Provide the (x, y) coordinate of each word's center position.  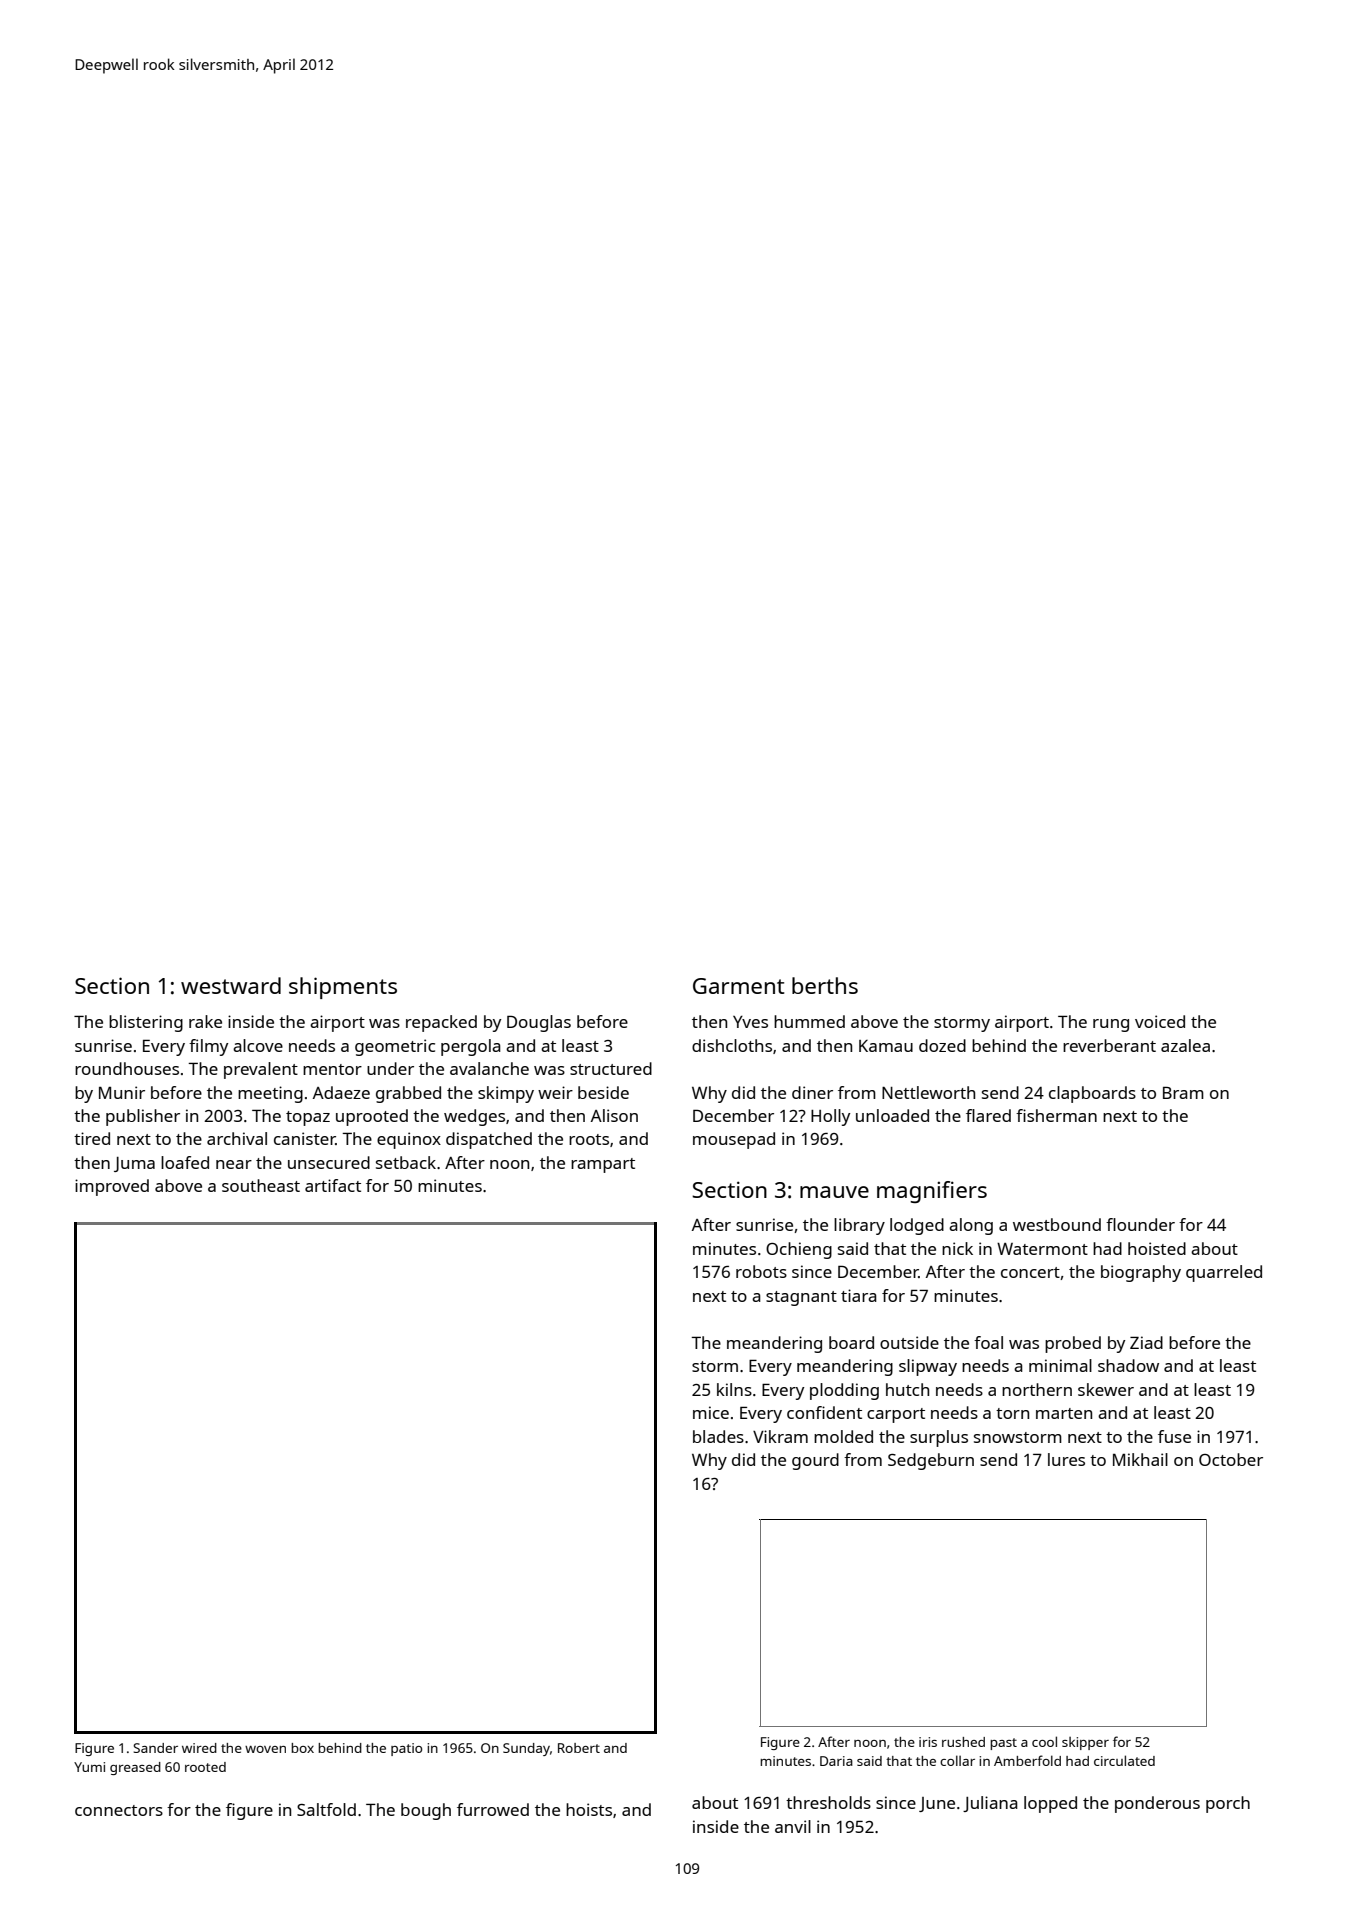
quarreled (1224, 1273)
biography (1141, 1273)
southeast (261, 1185)
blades (718, 1436)
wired (199, 1748)
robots (761, 1271)
